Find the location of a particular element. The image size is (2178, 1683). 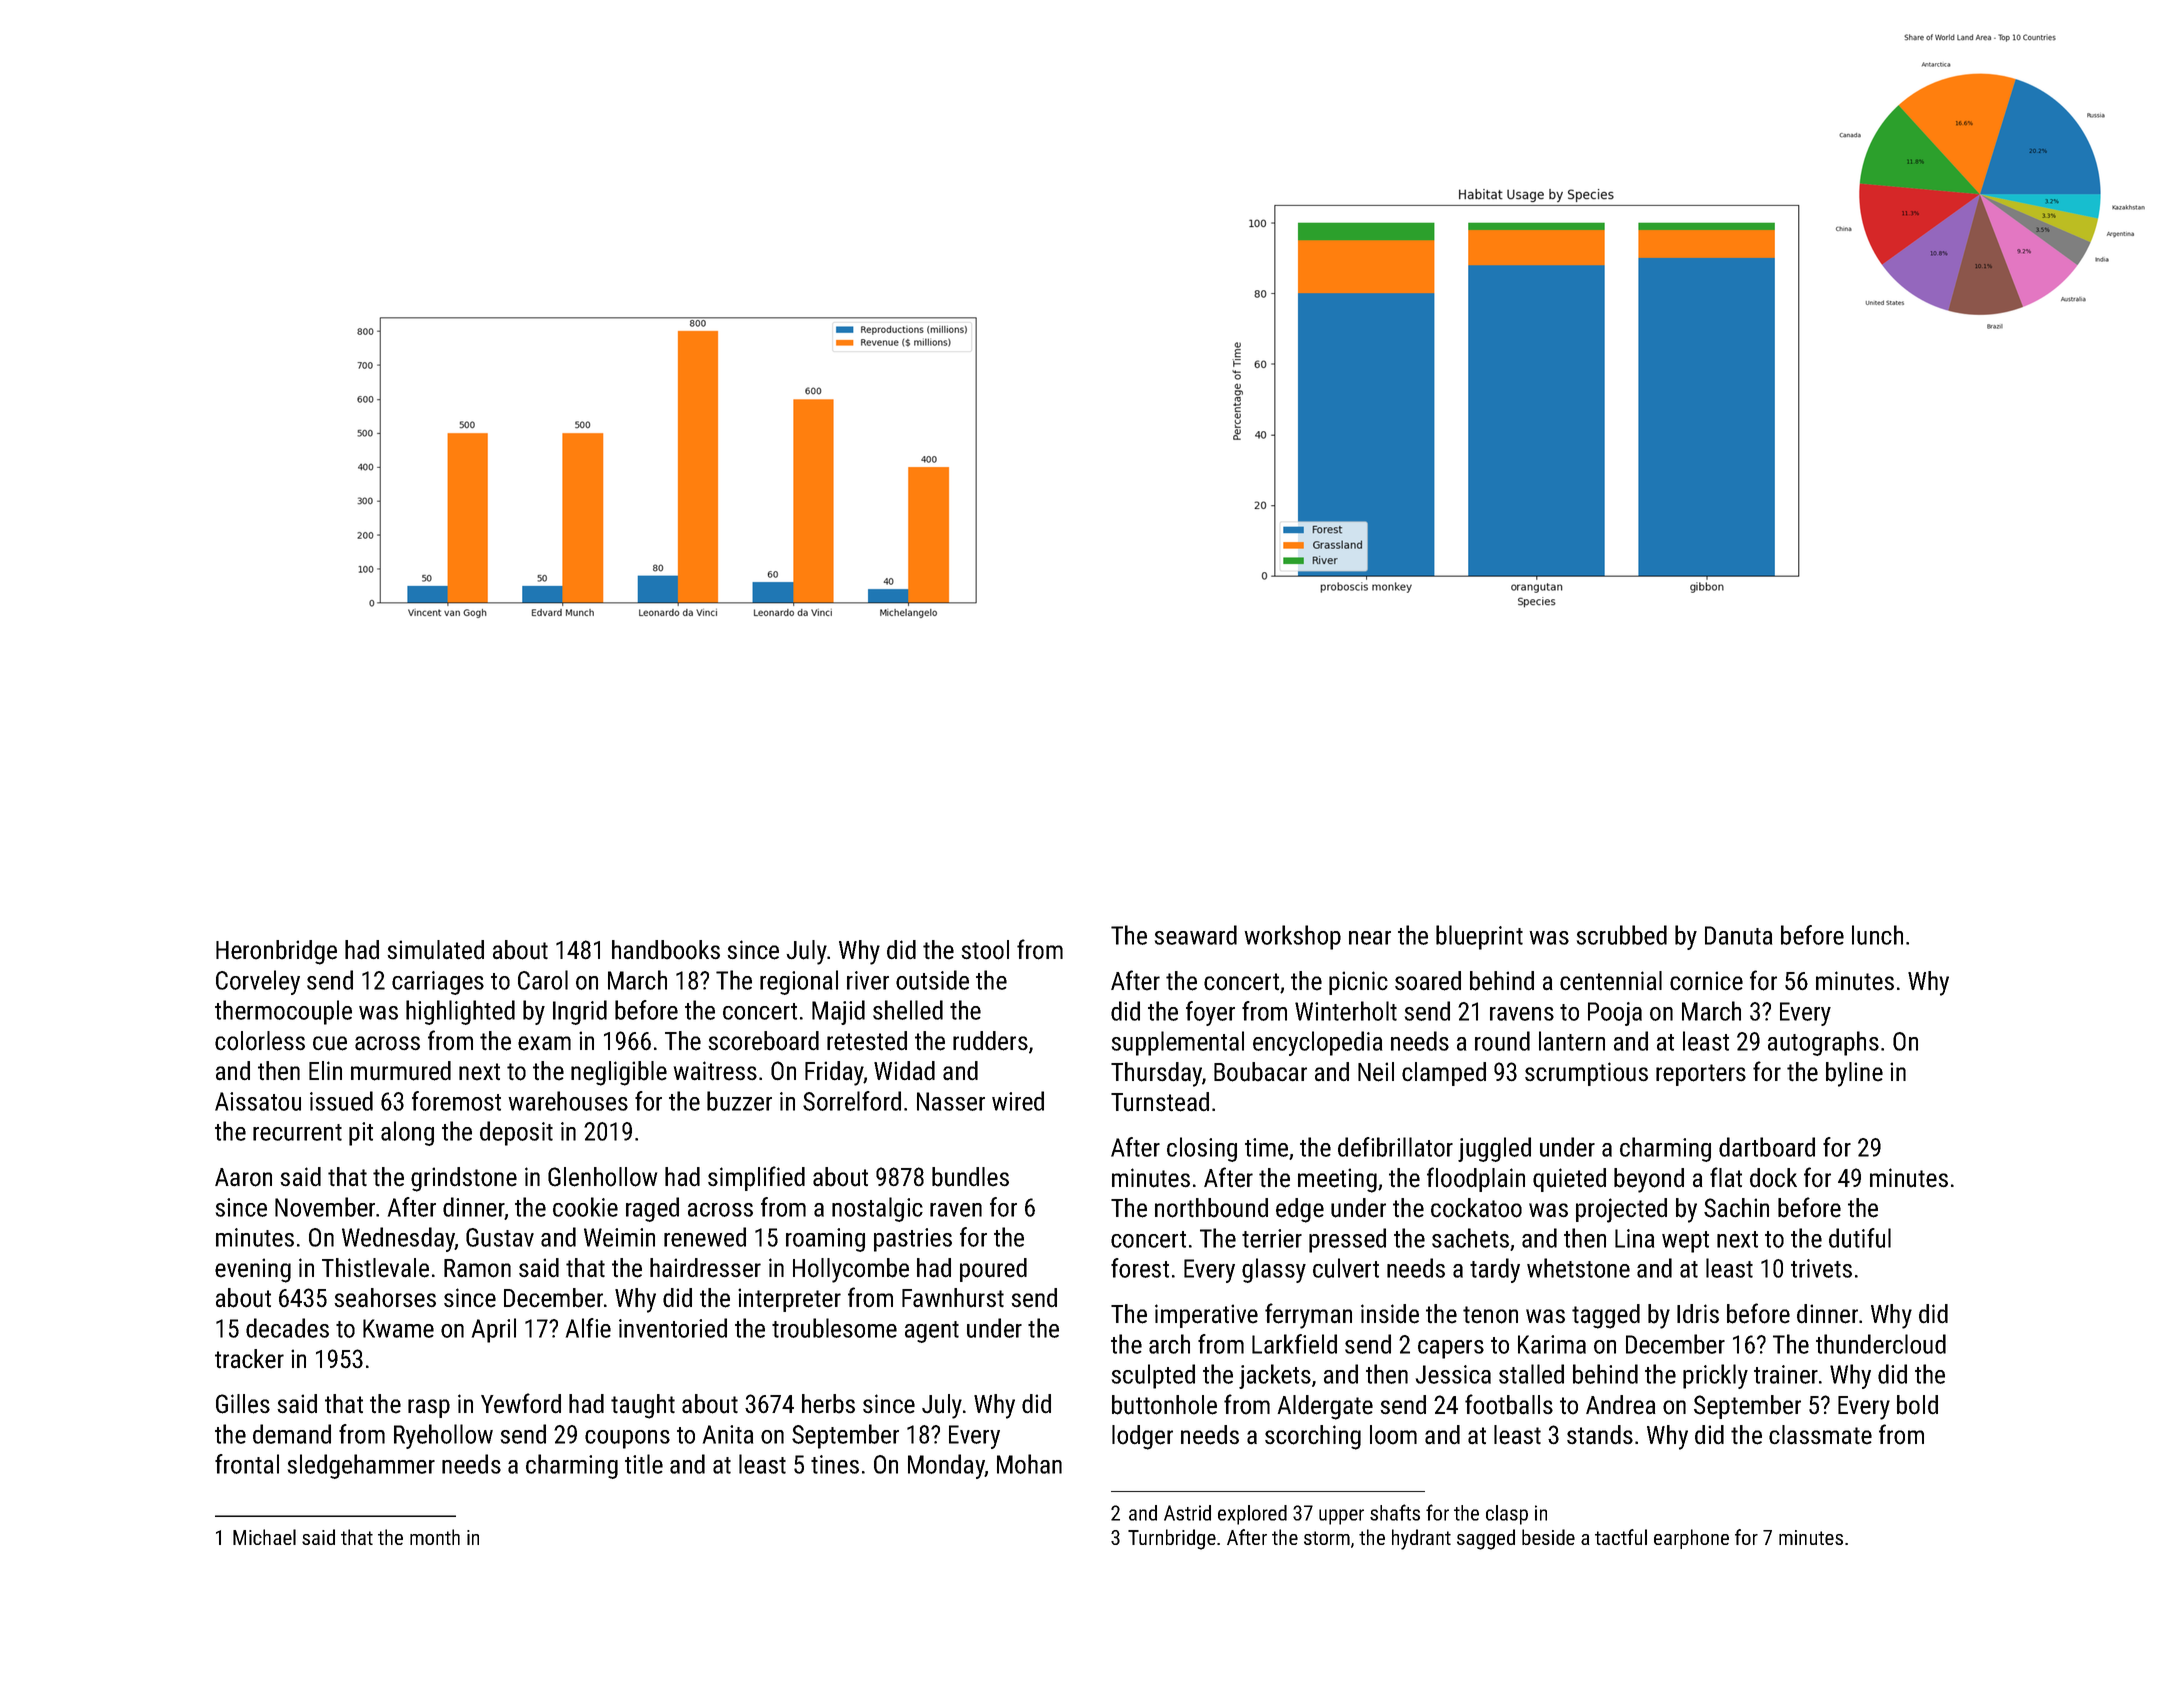

Heronbridge is located at coordinates (276, 952).
